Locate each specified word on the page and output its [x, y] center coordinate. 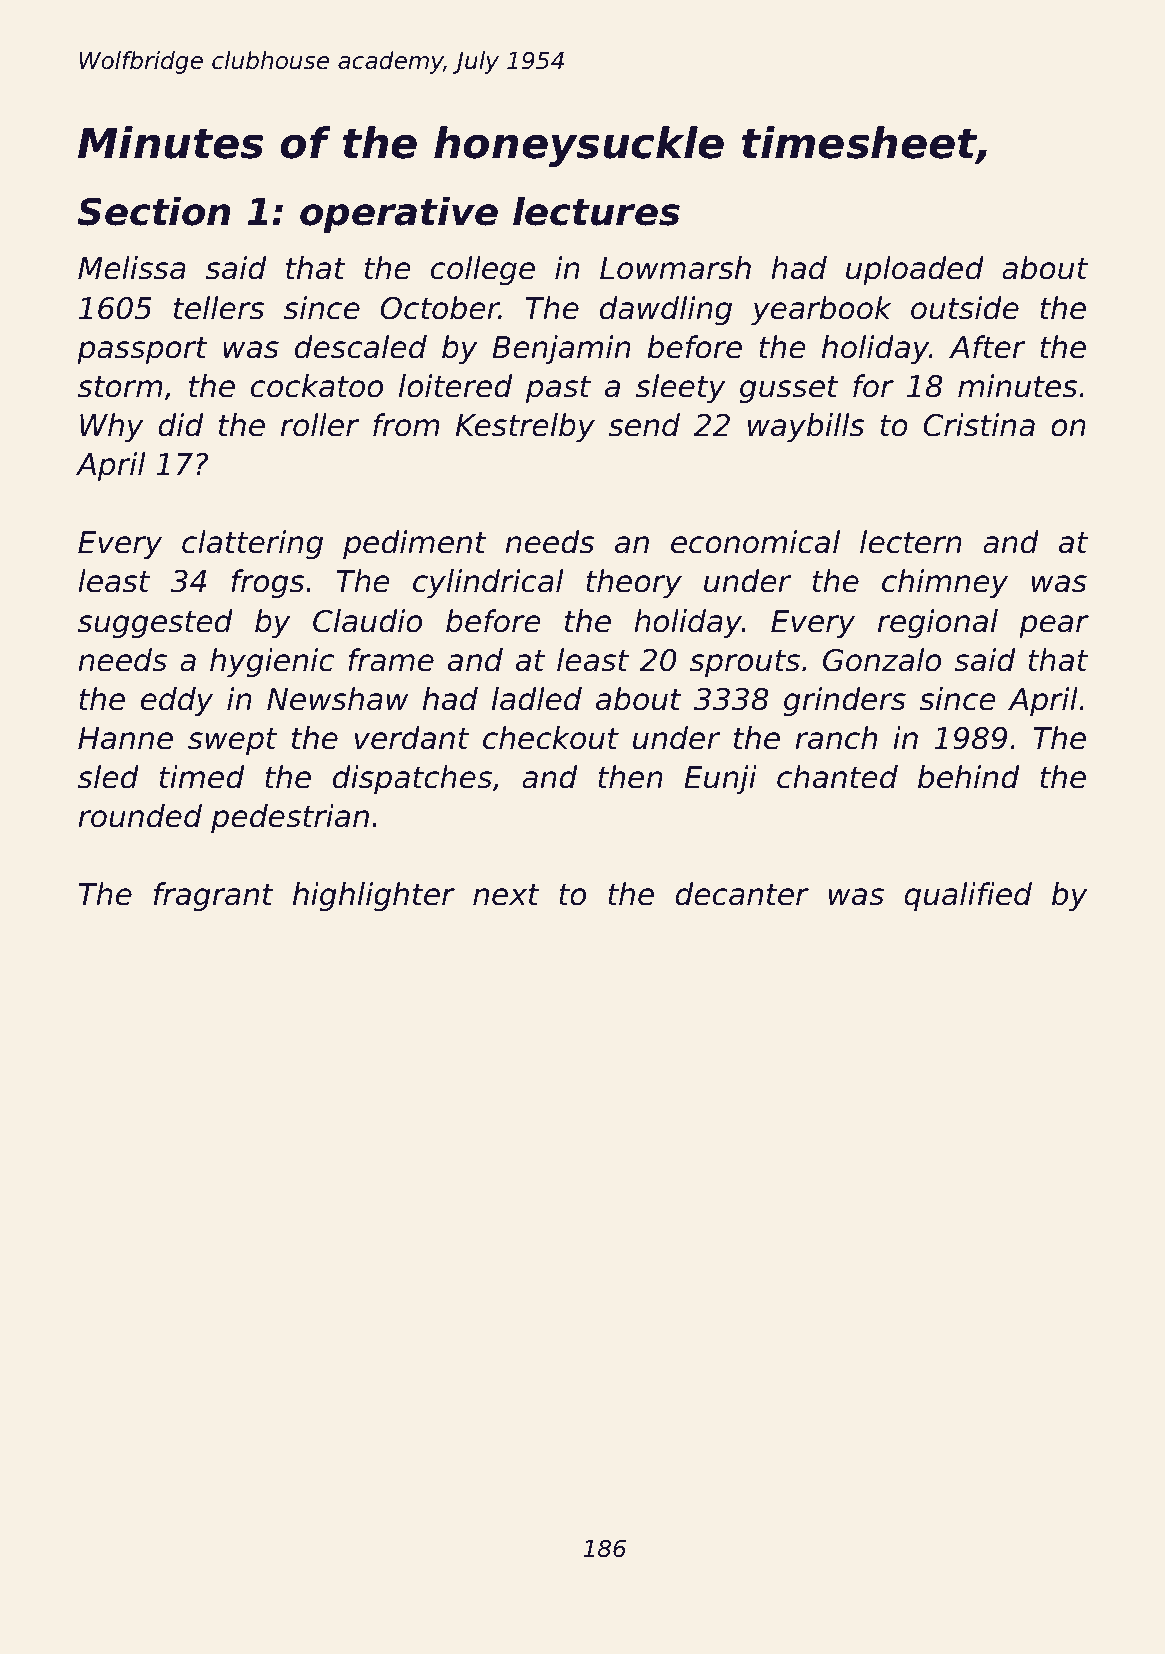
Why [112, 427]
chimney [945, 583]
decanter [742, 894]
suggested [155, 623]
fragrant [214, 896]
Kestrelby [525, 427]
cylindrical [488, 583]
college [483, 270]
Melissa [132, 268]
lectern [911, 542]
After [987, 347]
